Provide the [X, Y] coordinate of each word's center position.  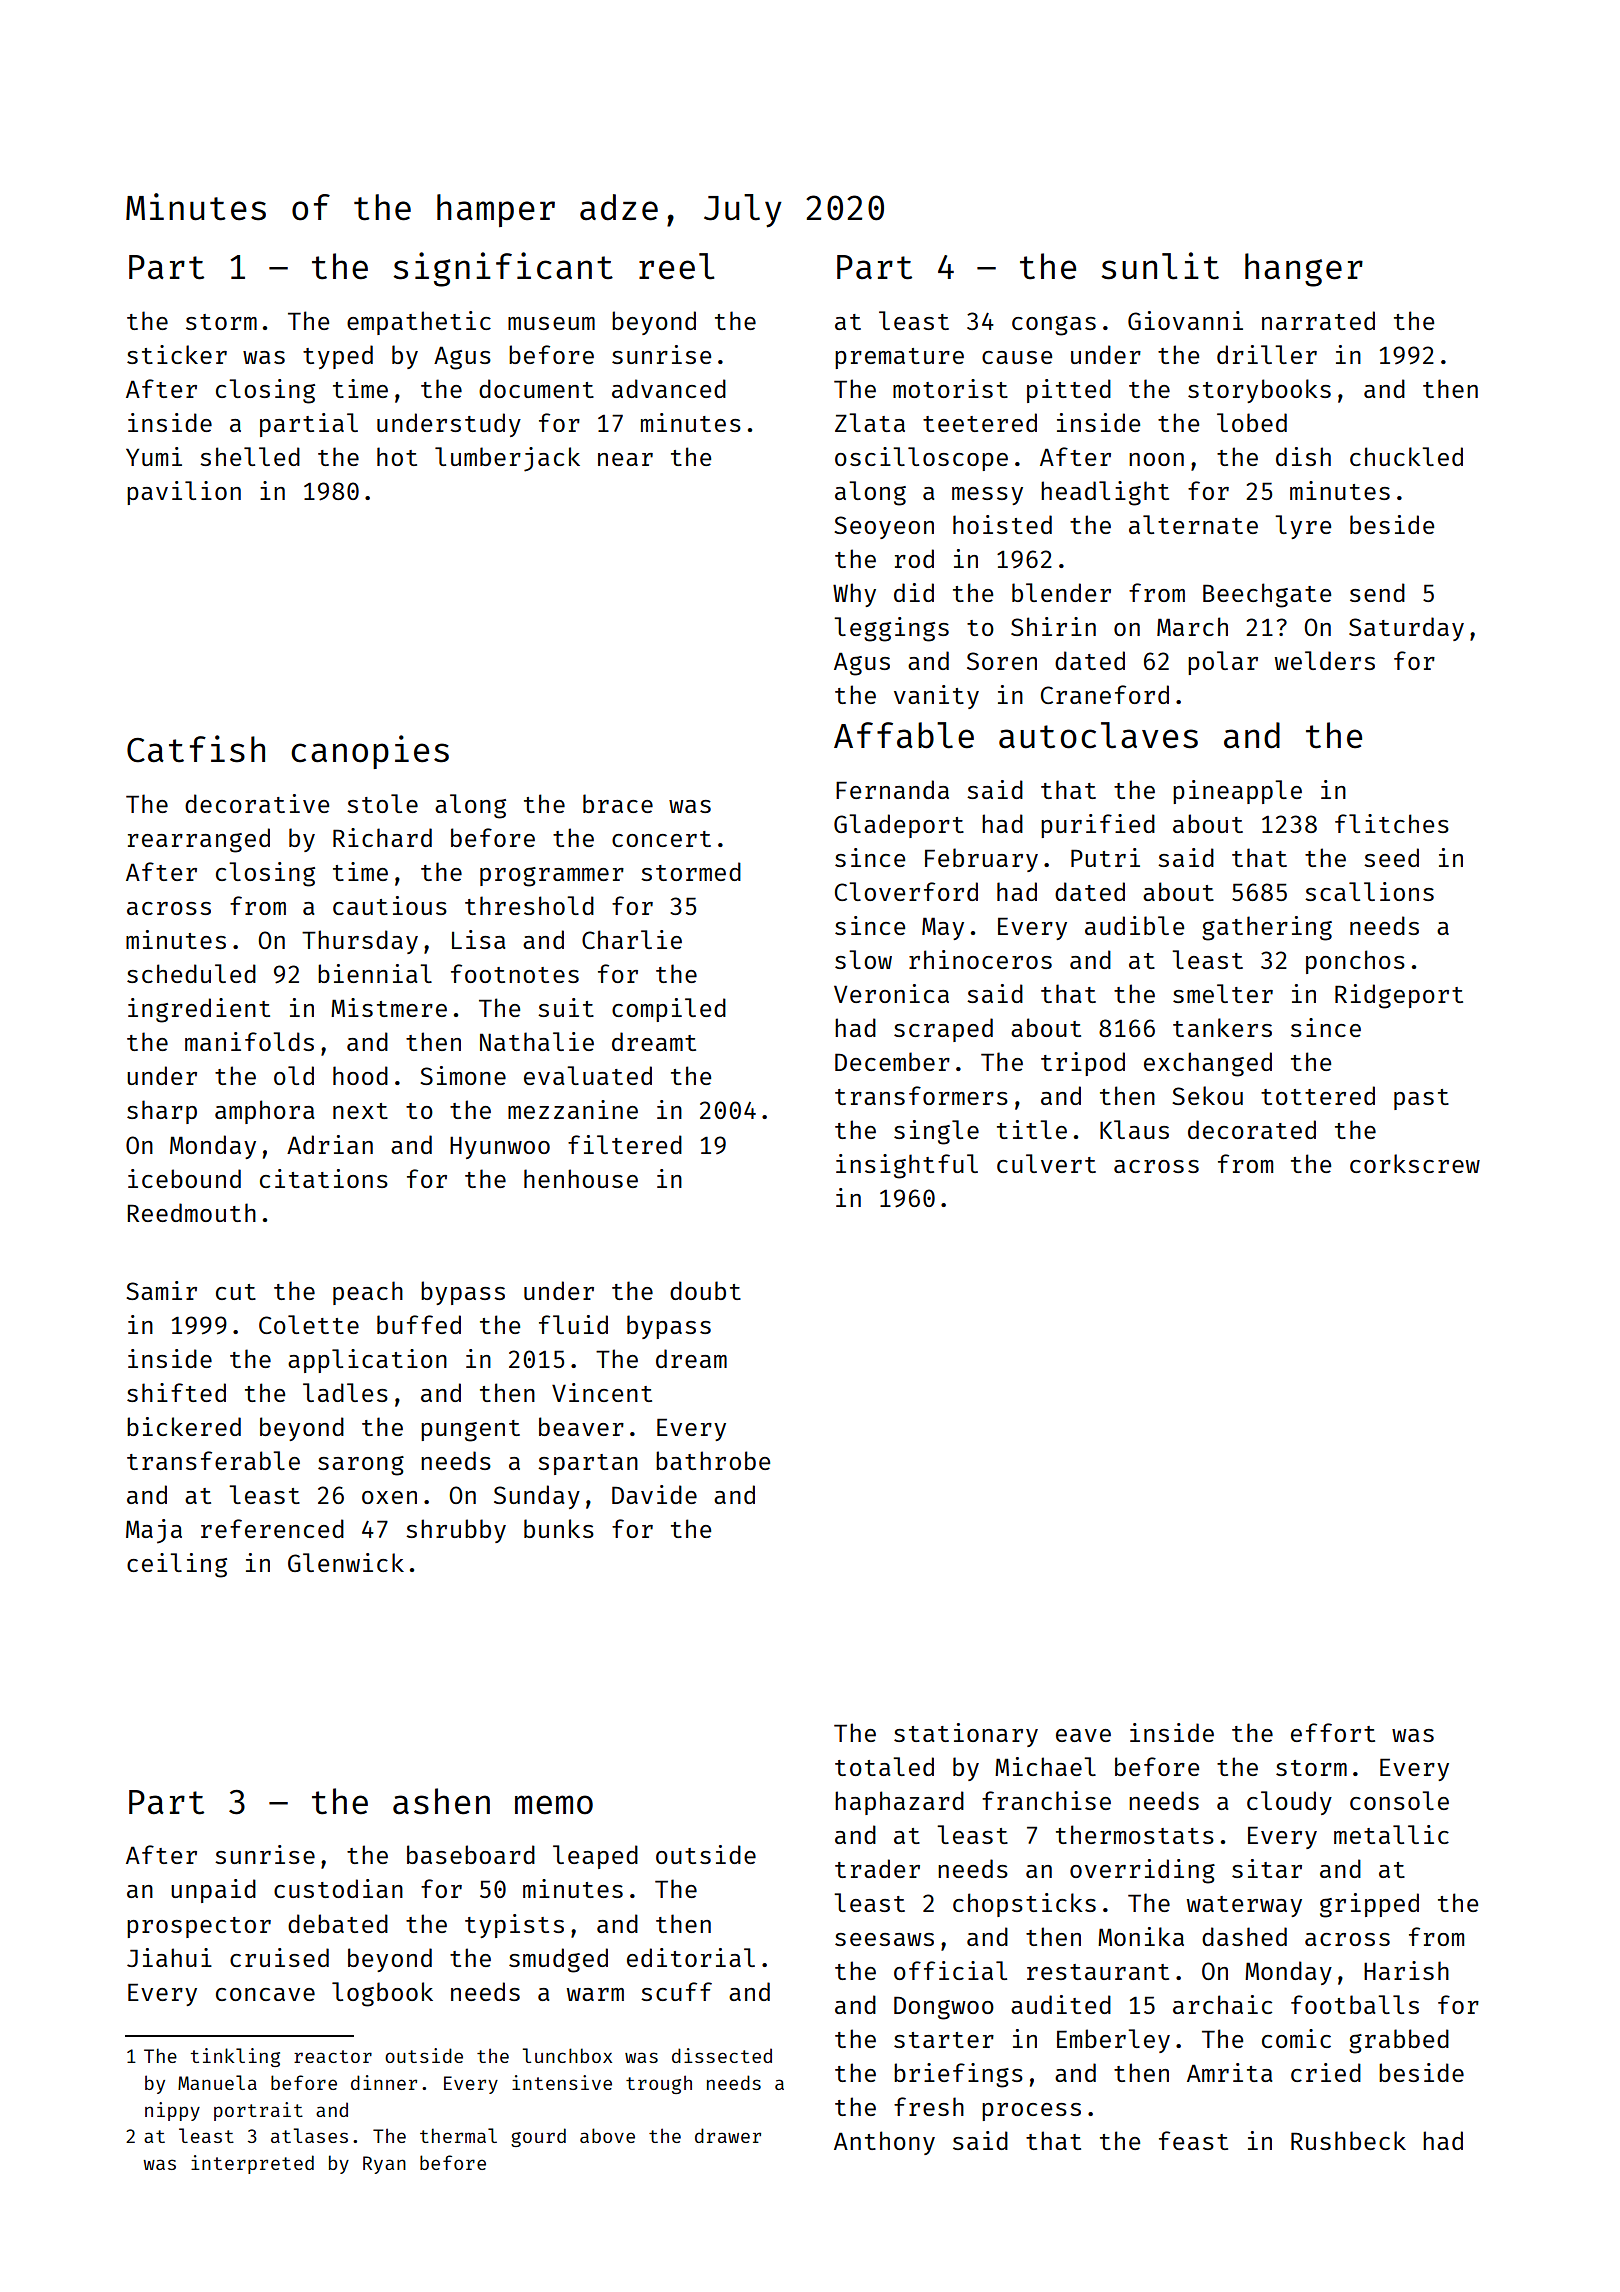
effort [1333, 1732]
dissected [722, 2055]
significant [503, 269]
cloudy [1289, 1803]
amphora [264, 1112]
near [625, 459]
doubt [705, 1290]
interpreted [252, 2164]
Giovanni [1185, 320]
